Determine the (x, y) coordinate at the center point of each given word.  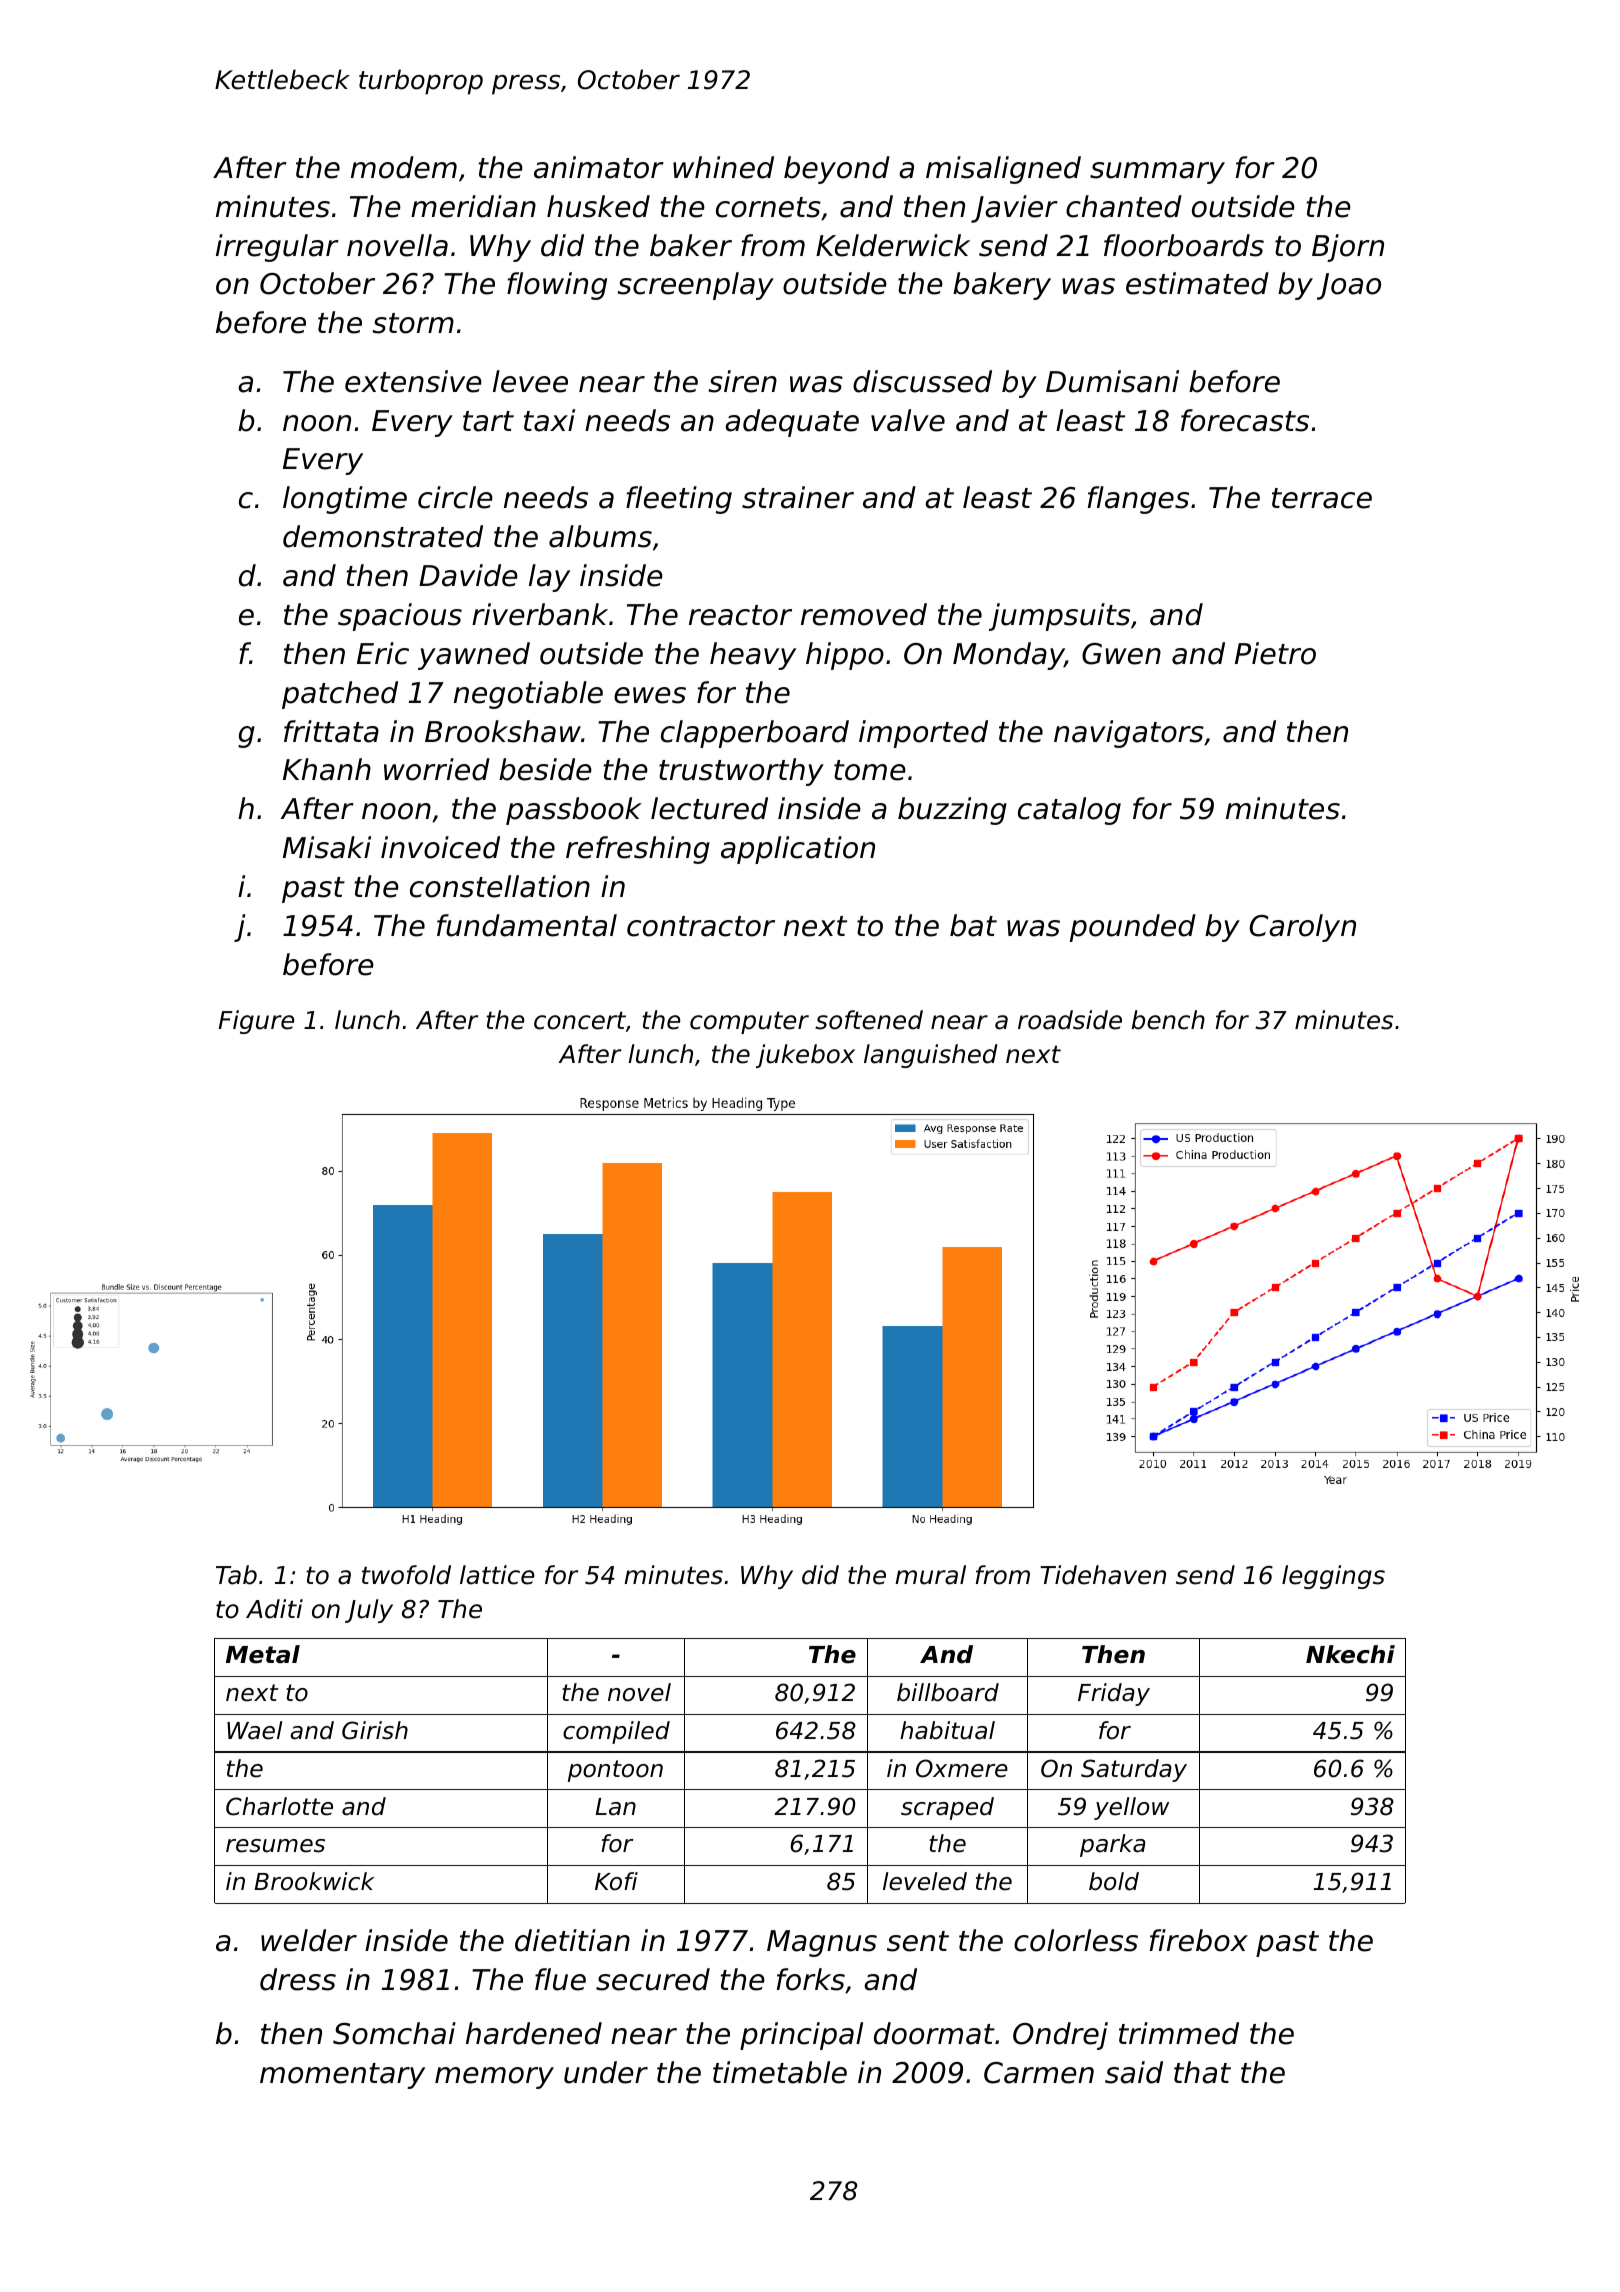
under (606, 2072)
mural (930, 1575)
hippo (845, 656)
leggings (1333, 1577)
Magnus (822, 1943)
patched (340, 695)
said (1134, 2072)
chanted (1124, 206)
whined (723, 167)
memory (494, 2078)
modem (404, 167)
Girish (375, 1730)
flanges (1138, 500)
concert (580, 1020)
